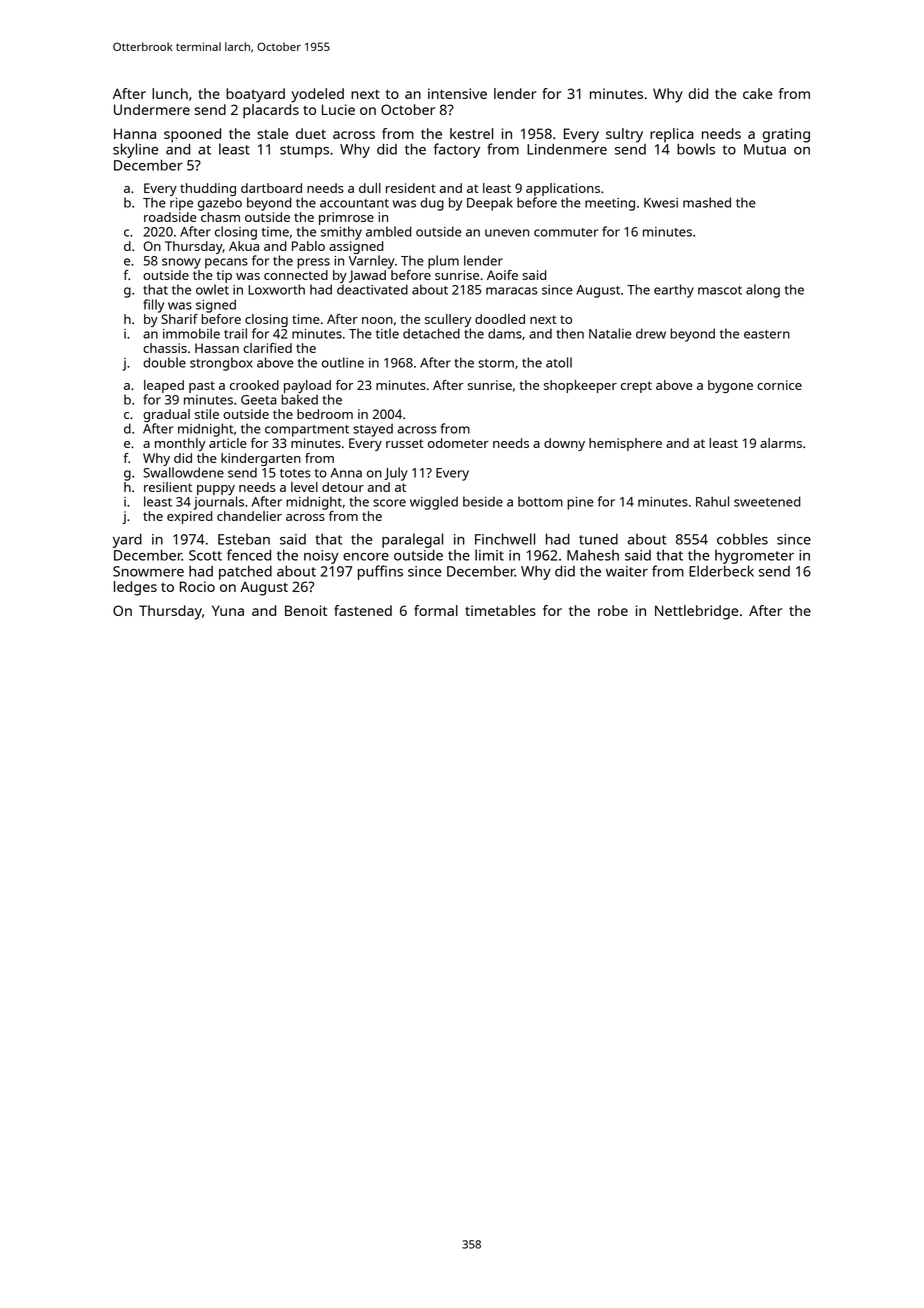 The height and width of the screenshot is (1308, 924). I want to click on Yuna, so click(228, 610).
